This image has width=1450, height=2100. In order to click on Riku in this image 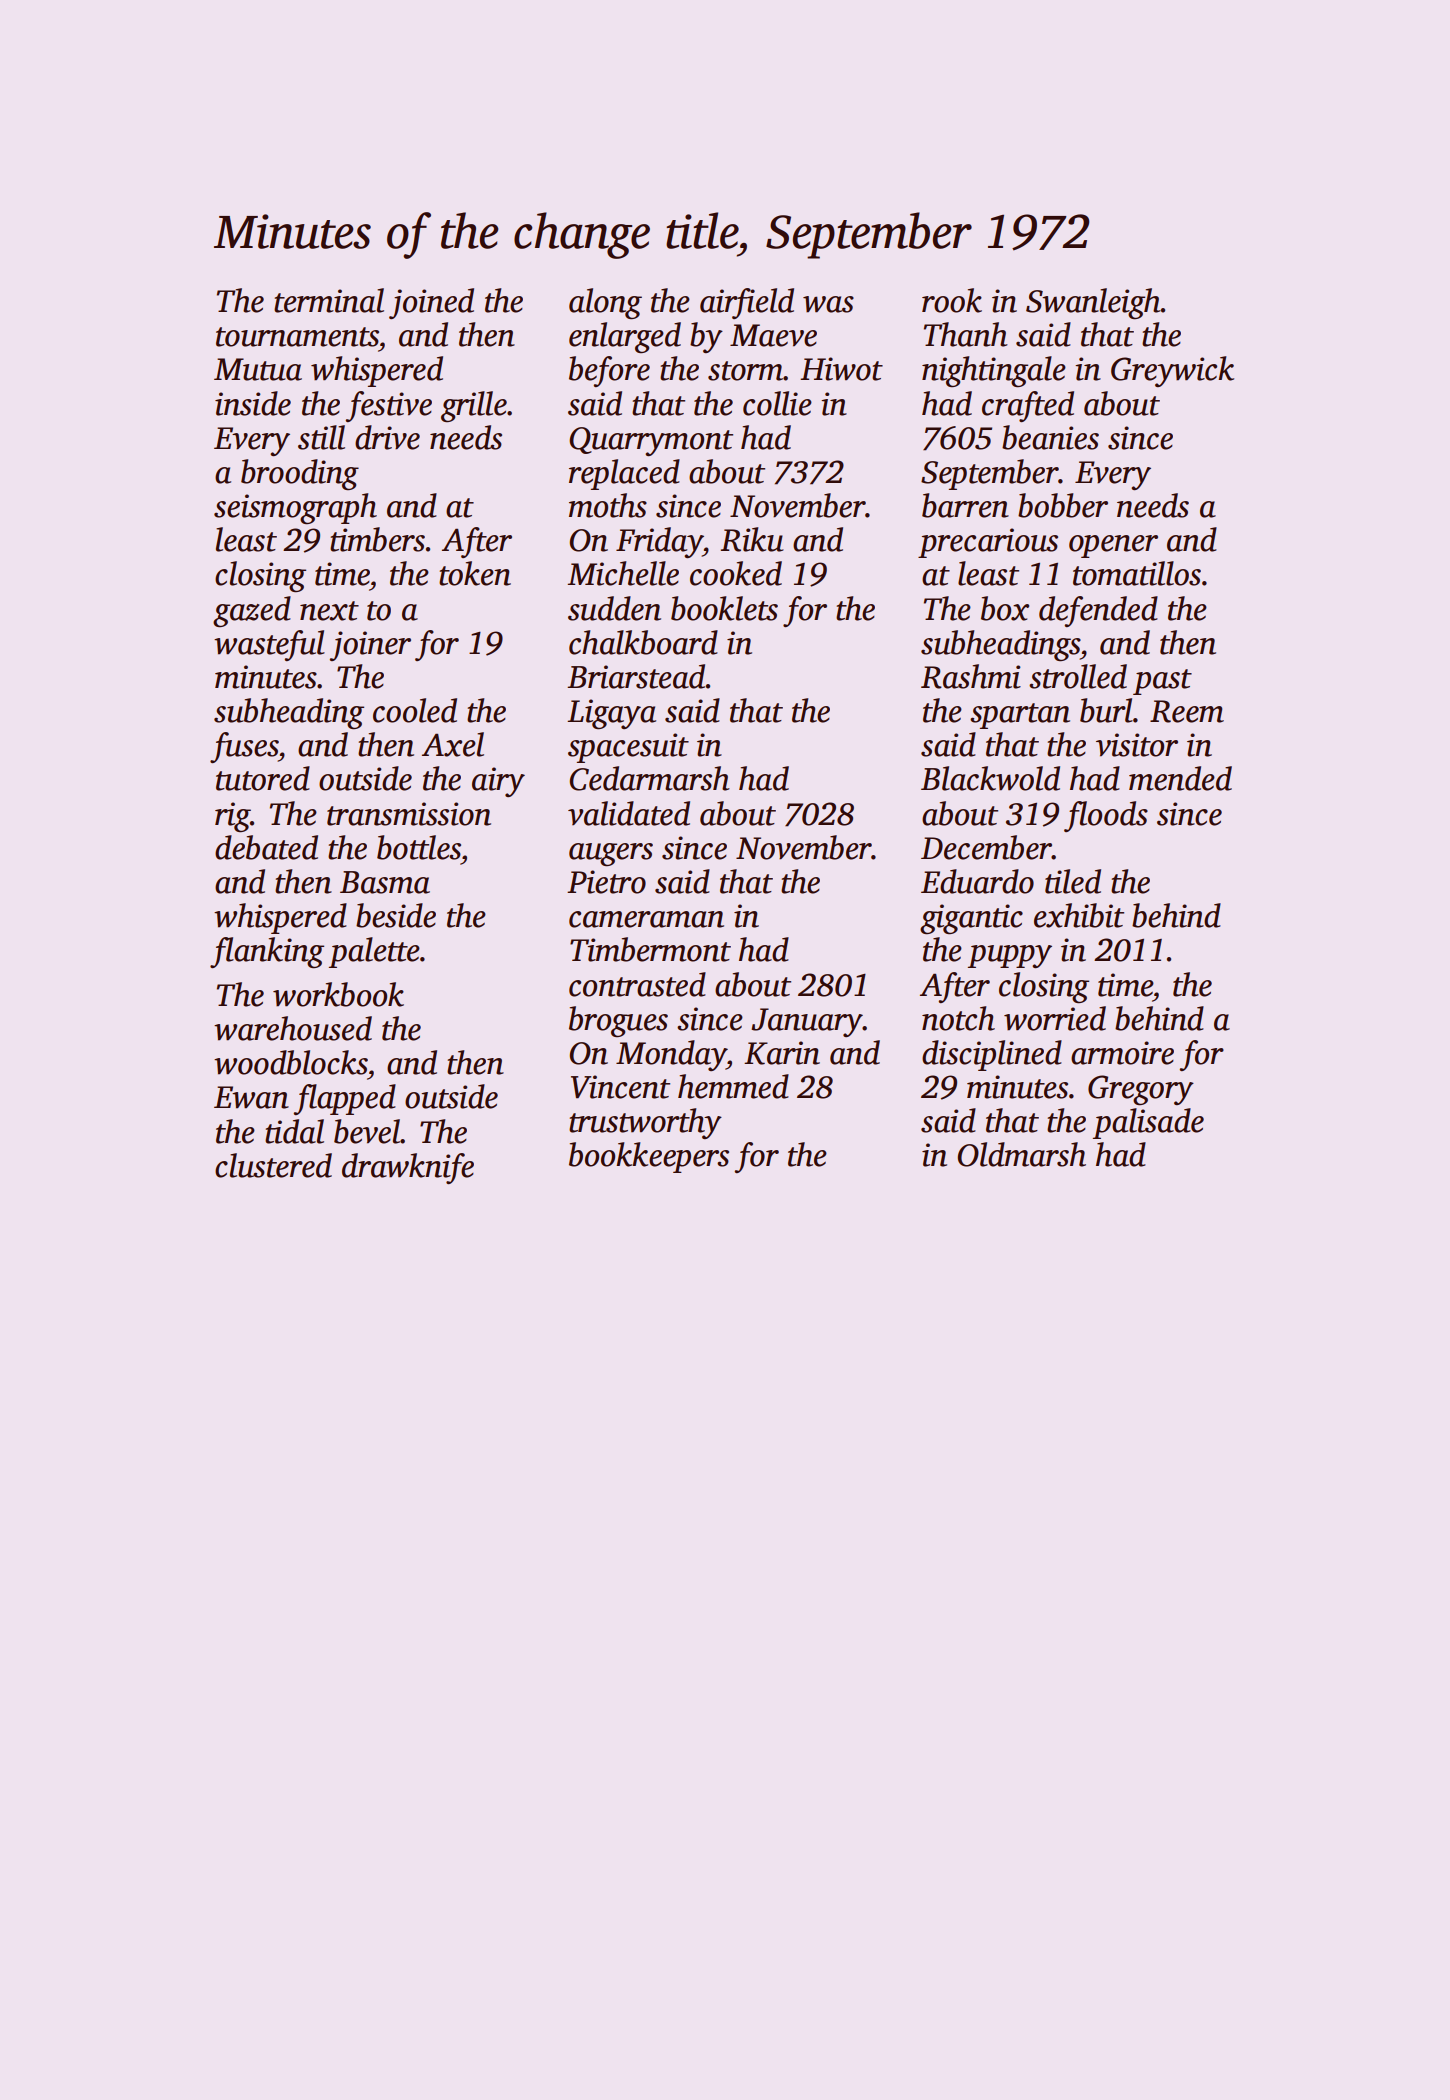, I will do `click(752, 539)`.
